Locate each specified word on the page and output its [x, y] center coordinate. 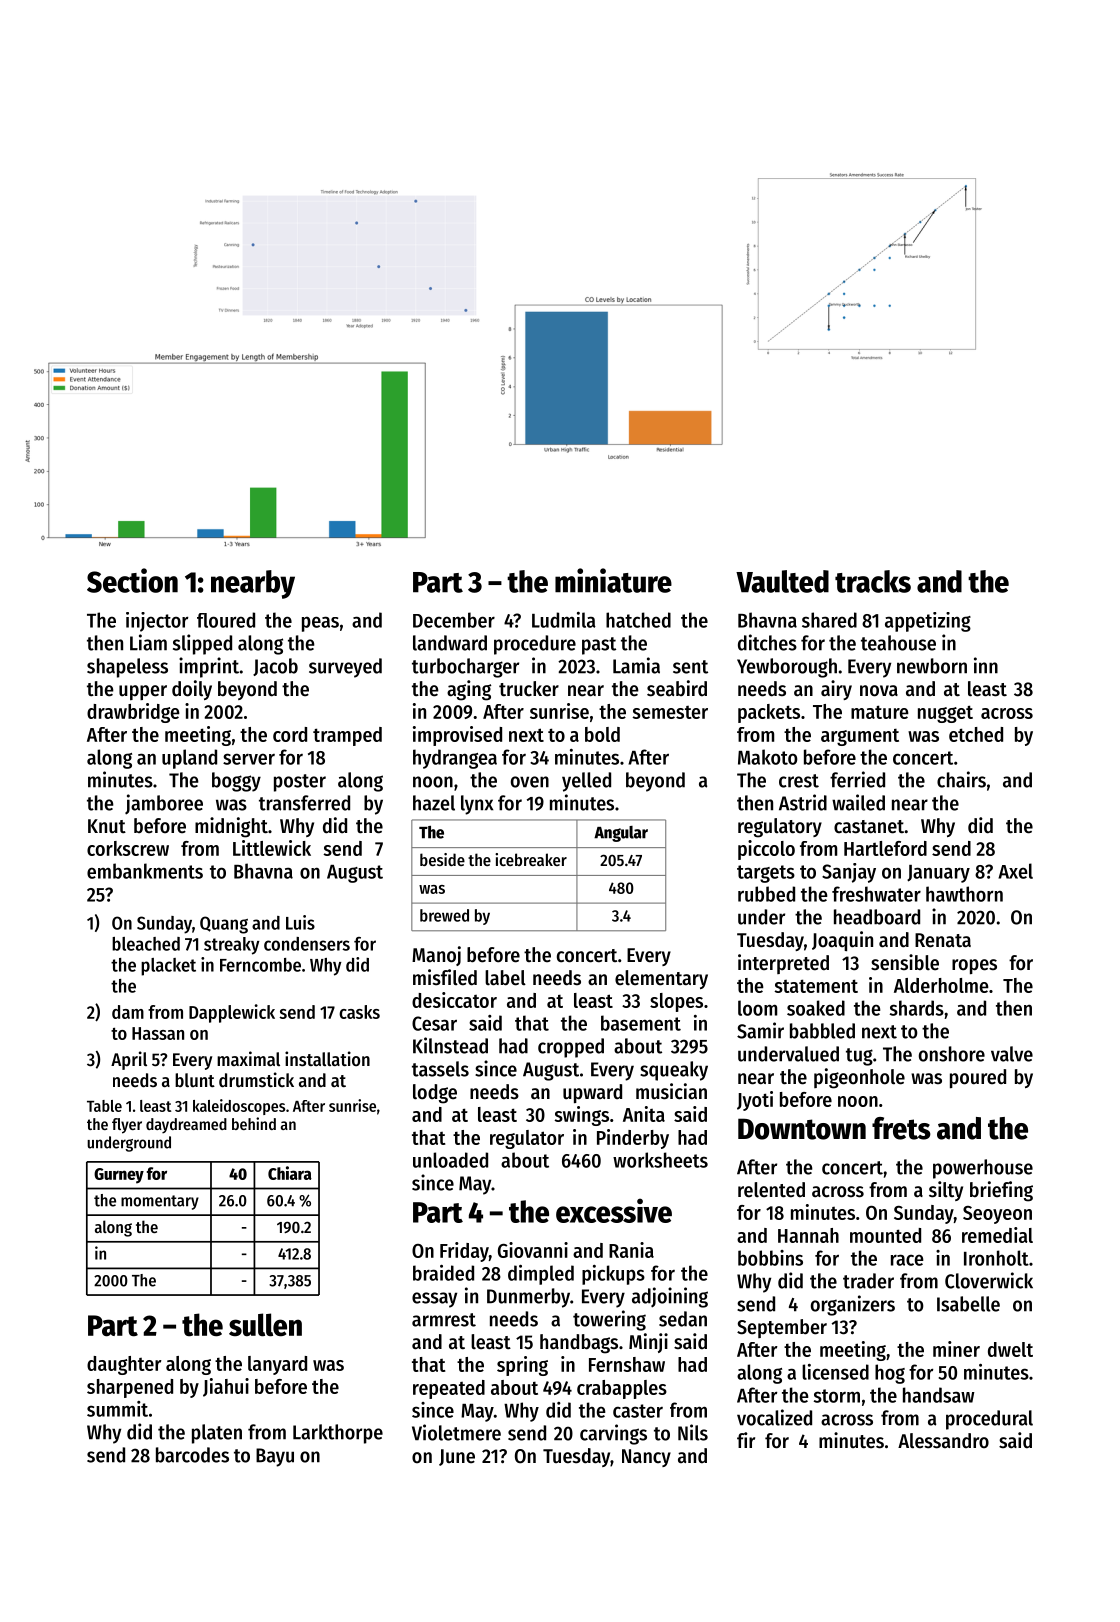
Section [132, 580]
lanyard [277, 1365]
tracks [873, 581]
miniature [613, 580]
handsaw [939, 1395]
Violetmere [456, 1432]
